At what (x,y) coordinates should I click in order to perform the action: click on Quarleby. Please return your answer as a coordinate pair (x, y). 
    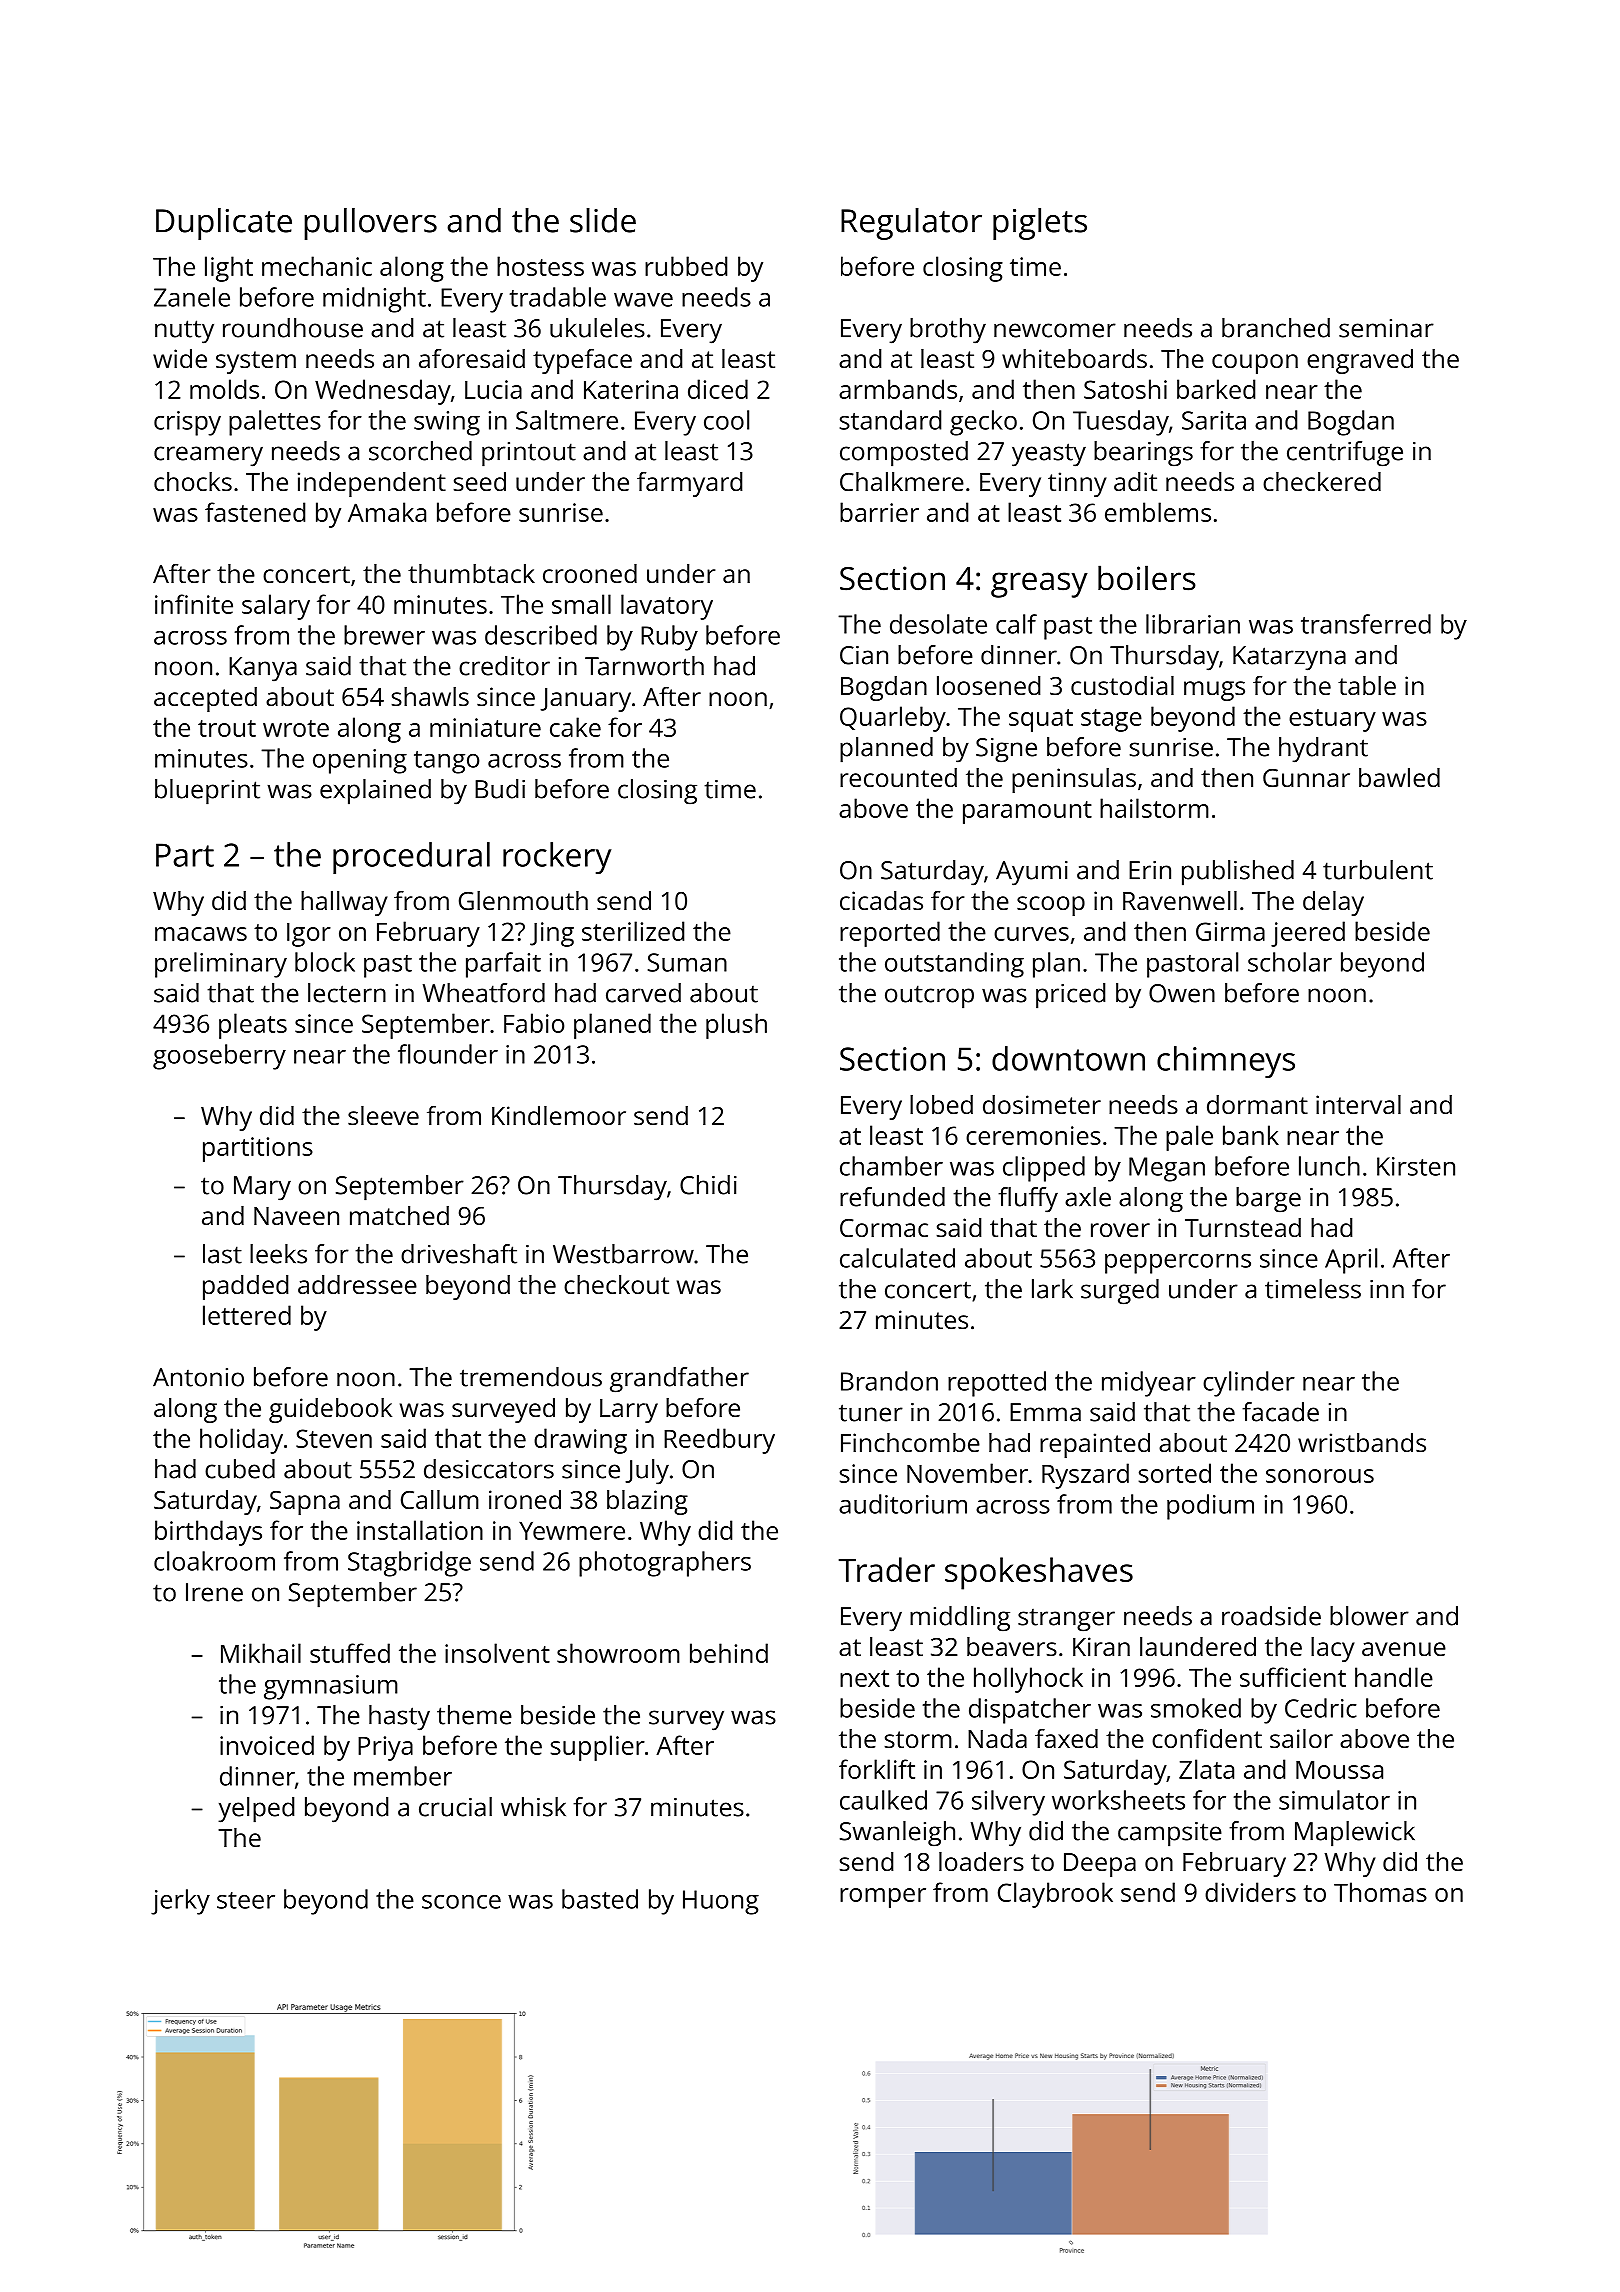
    Looking at the image, I should click on (893, 719).
